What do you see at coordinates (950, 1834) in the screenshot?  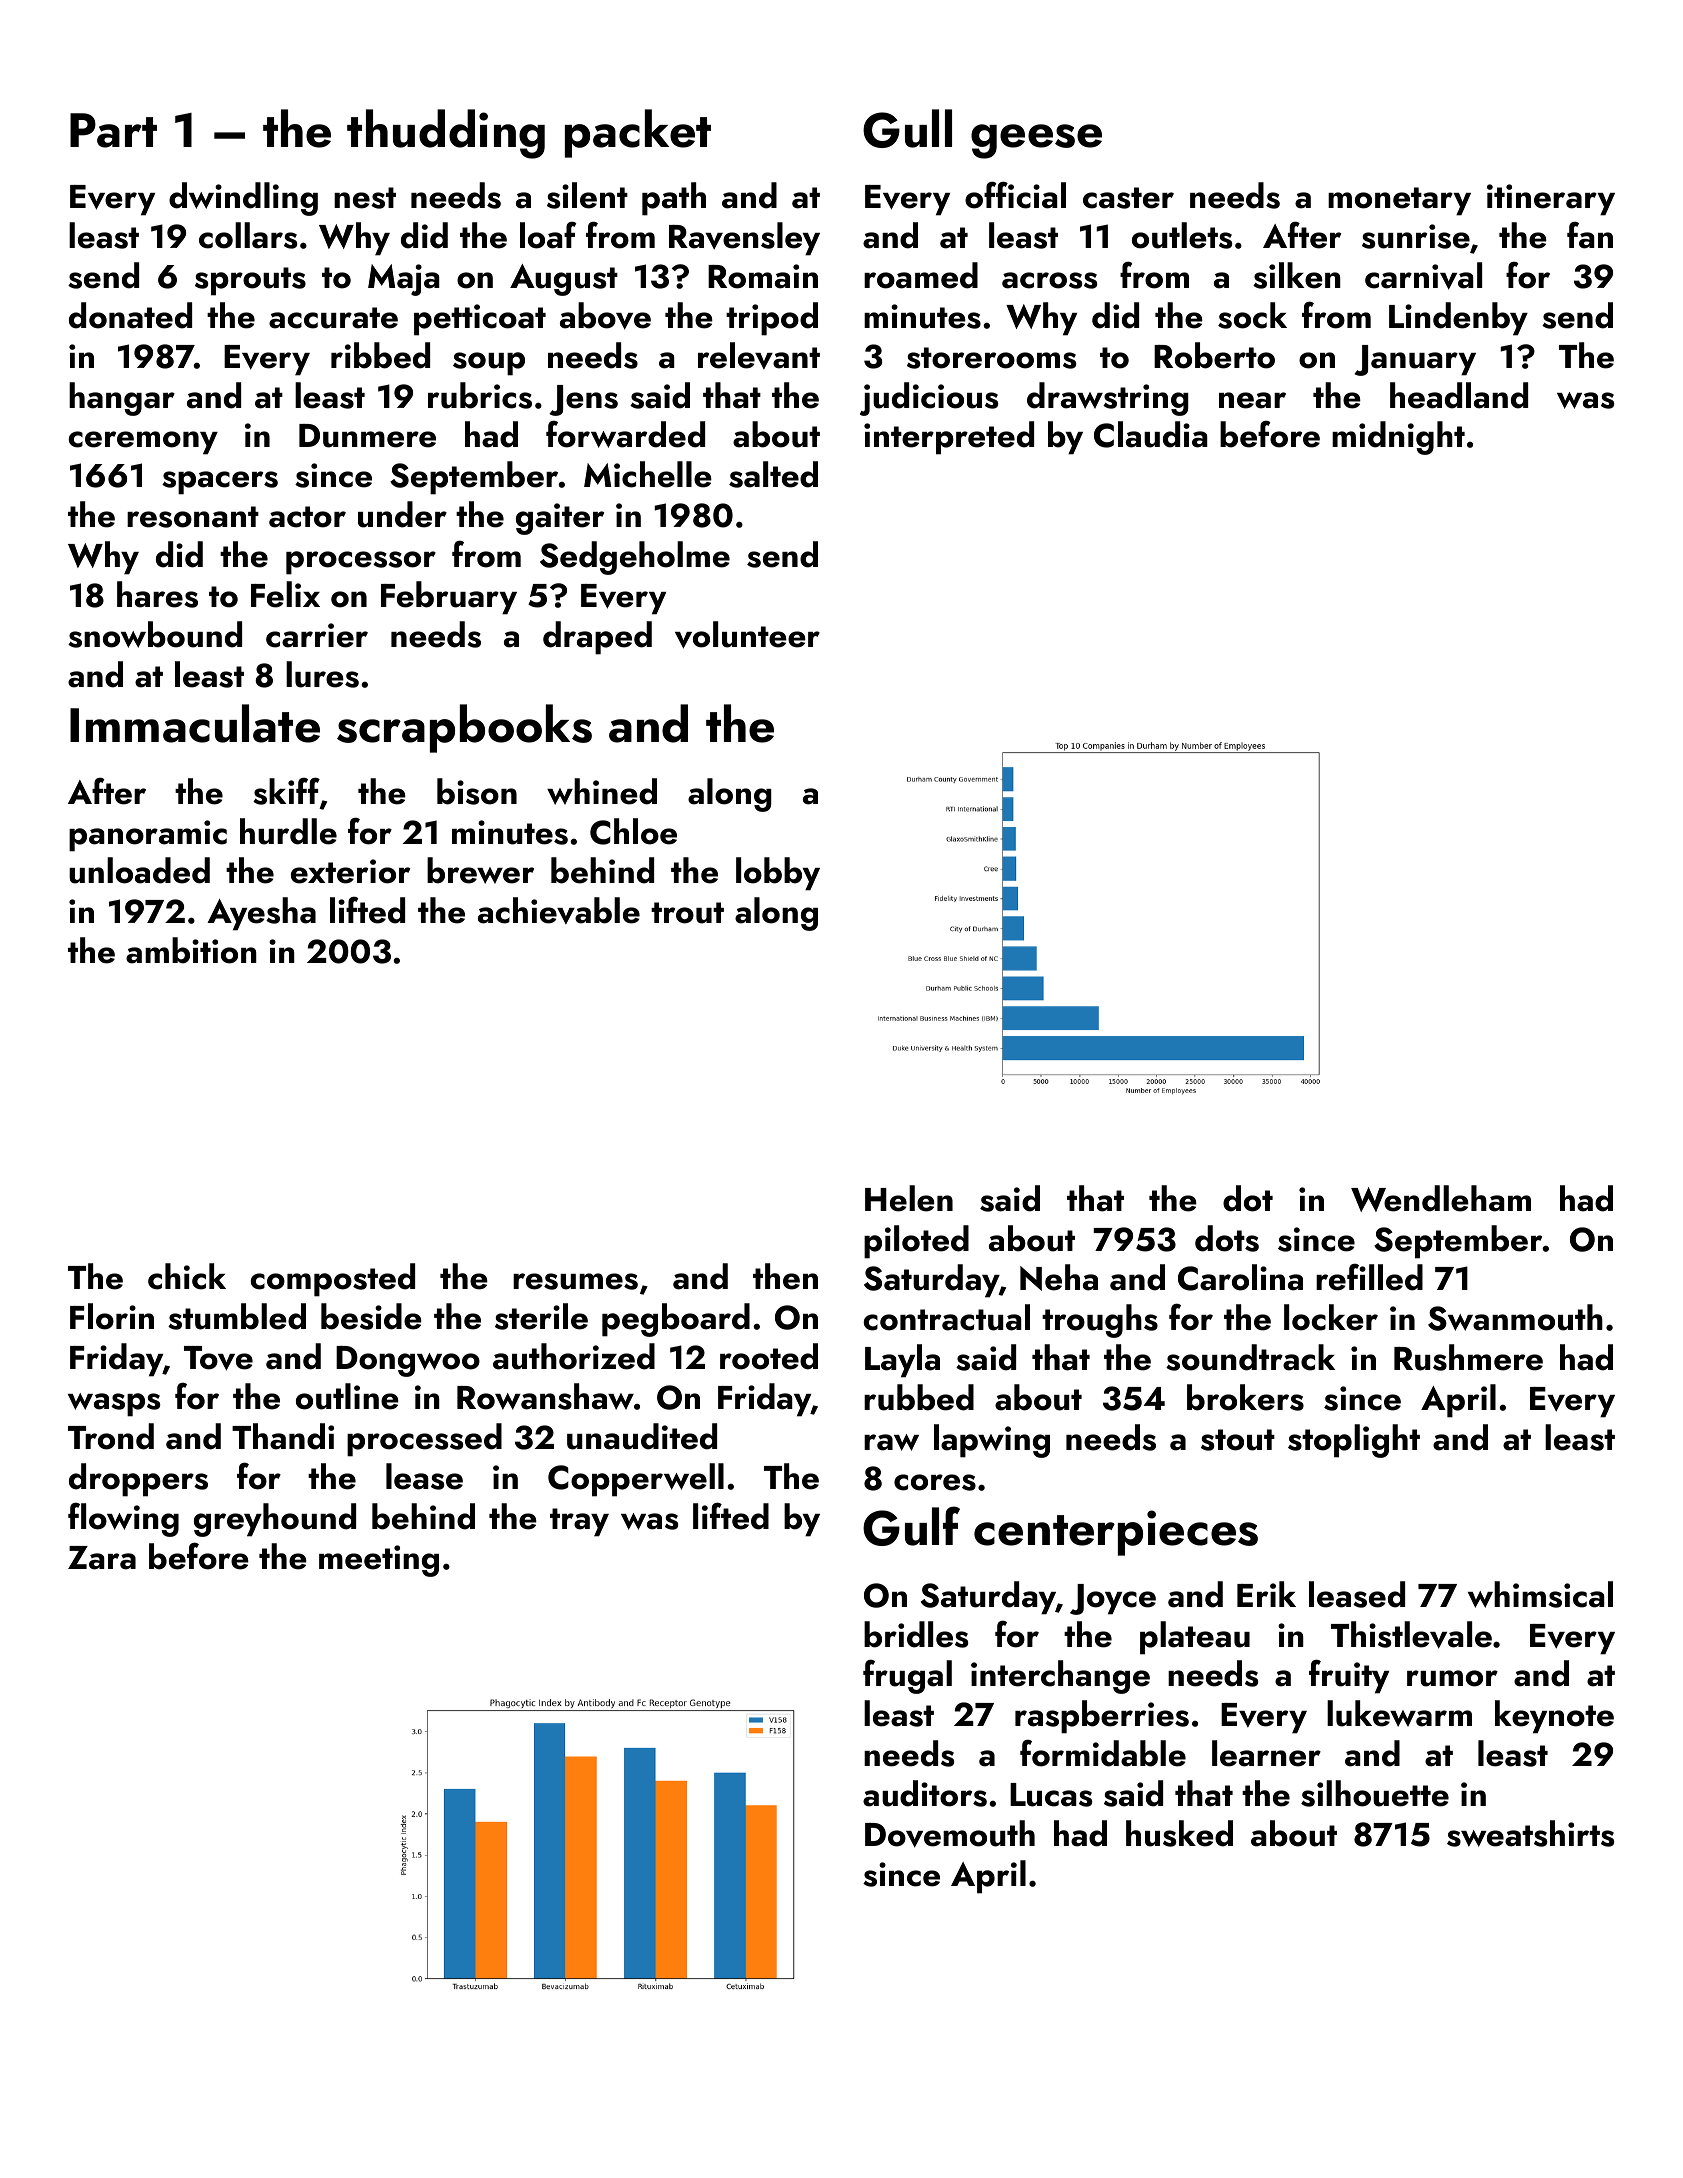 I see `Dovemouth` at bounding box center [950, 1834].
